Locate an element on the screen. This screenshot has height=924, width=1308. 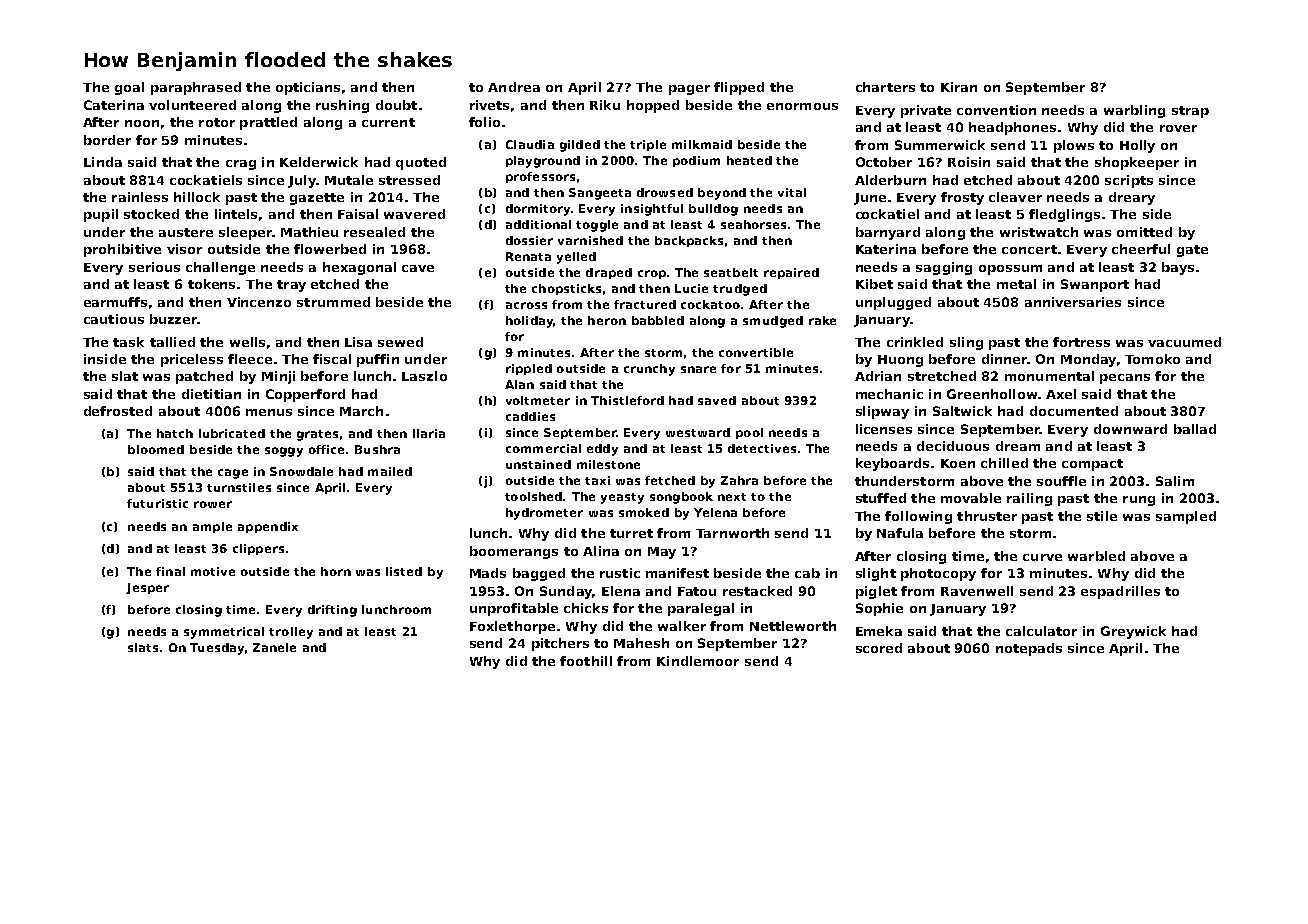
quoted is located at coordinates (421, 163).
